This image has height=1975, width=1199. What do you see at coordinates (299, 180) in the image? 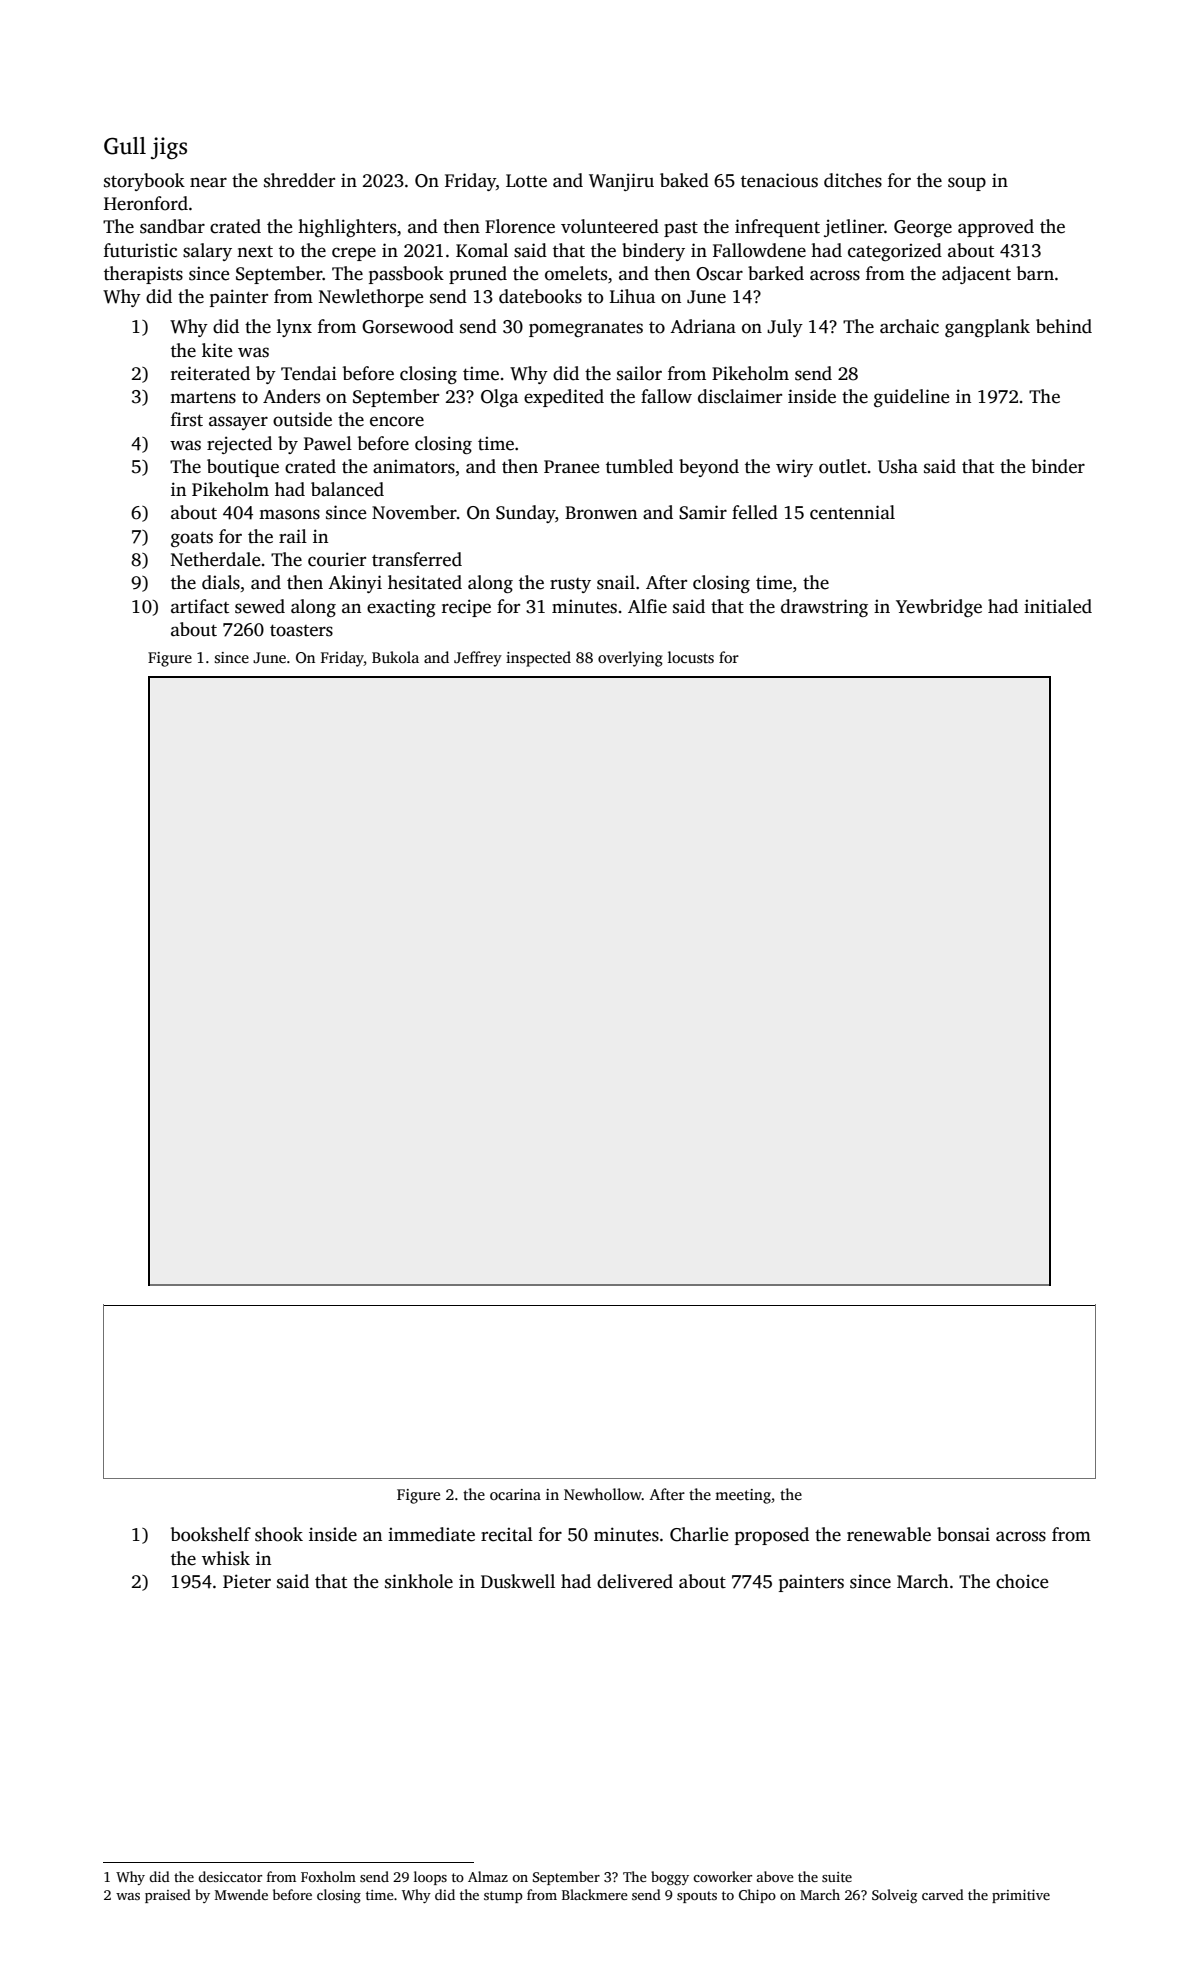
I see `shredder` at bounding box center [299, 180].
